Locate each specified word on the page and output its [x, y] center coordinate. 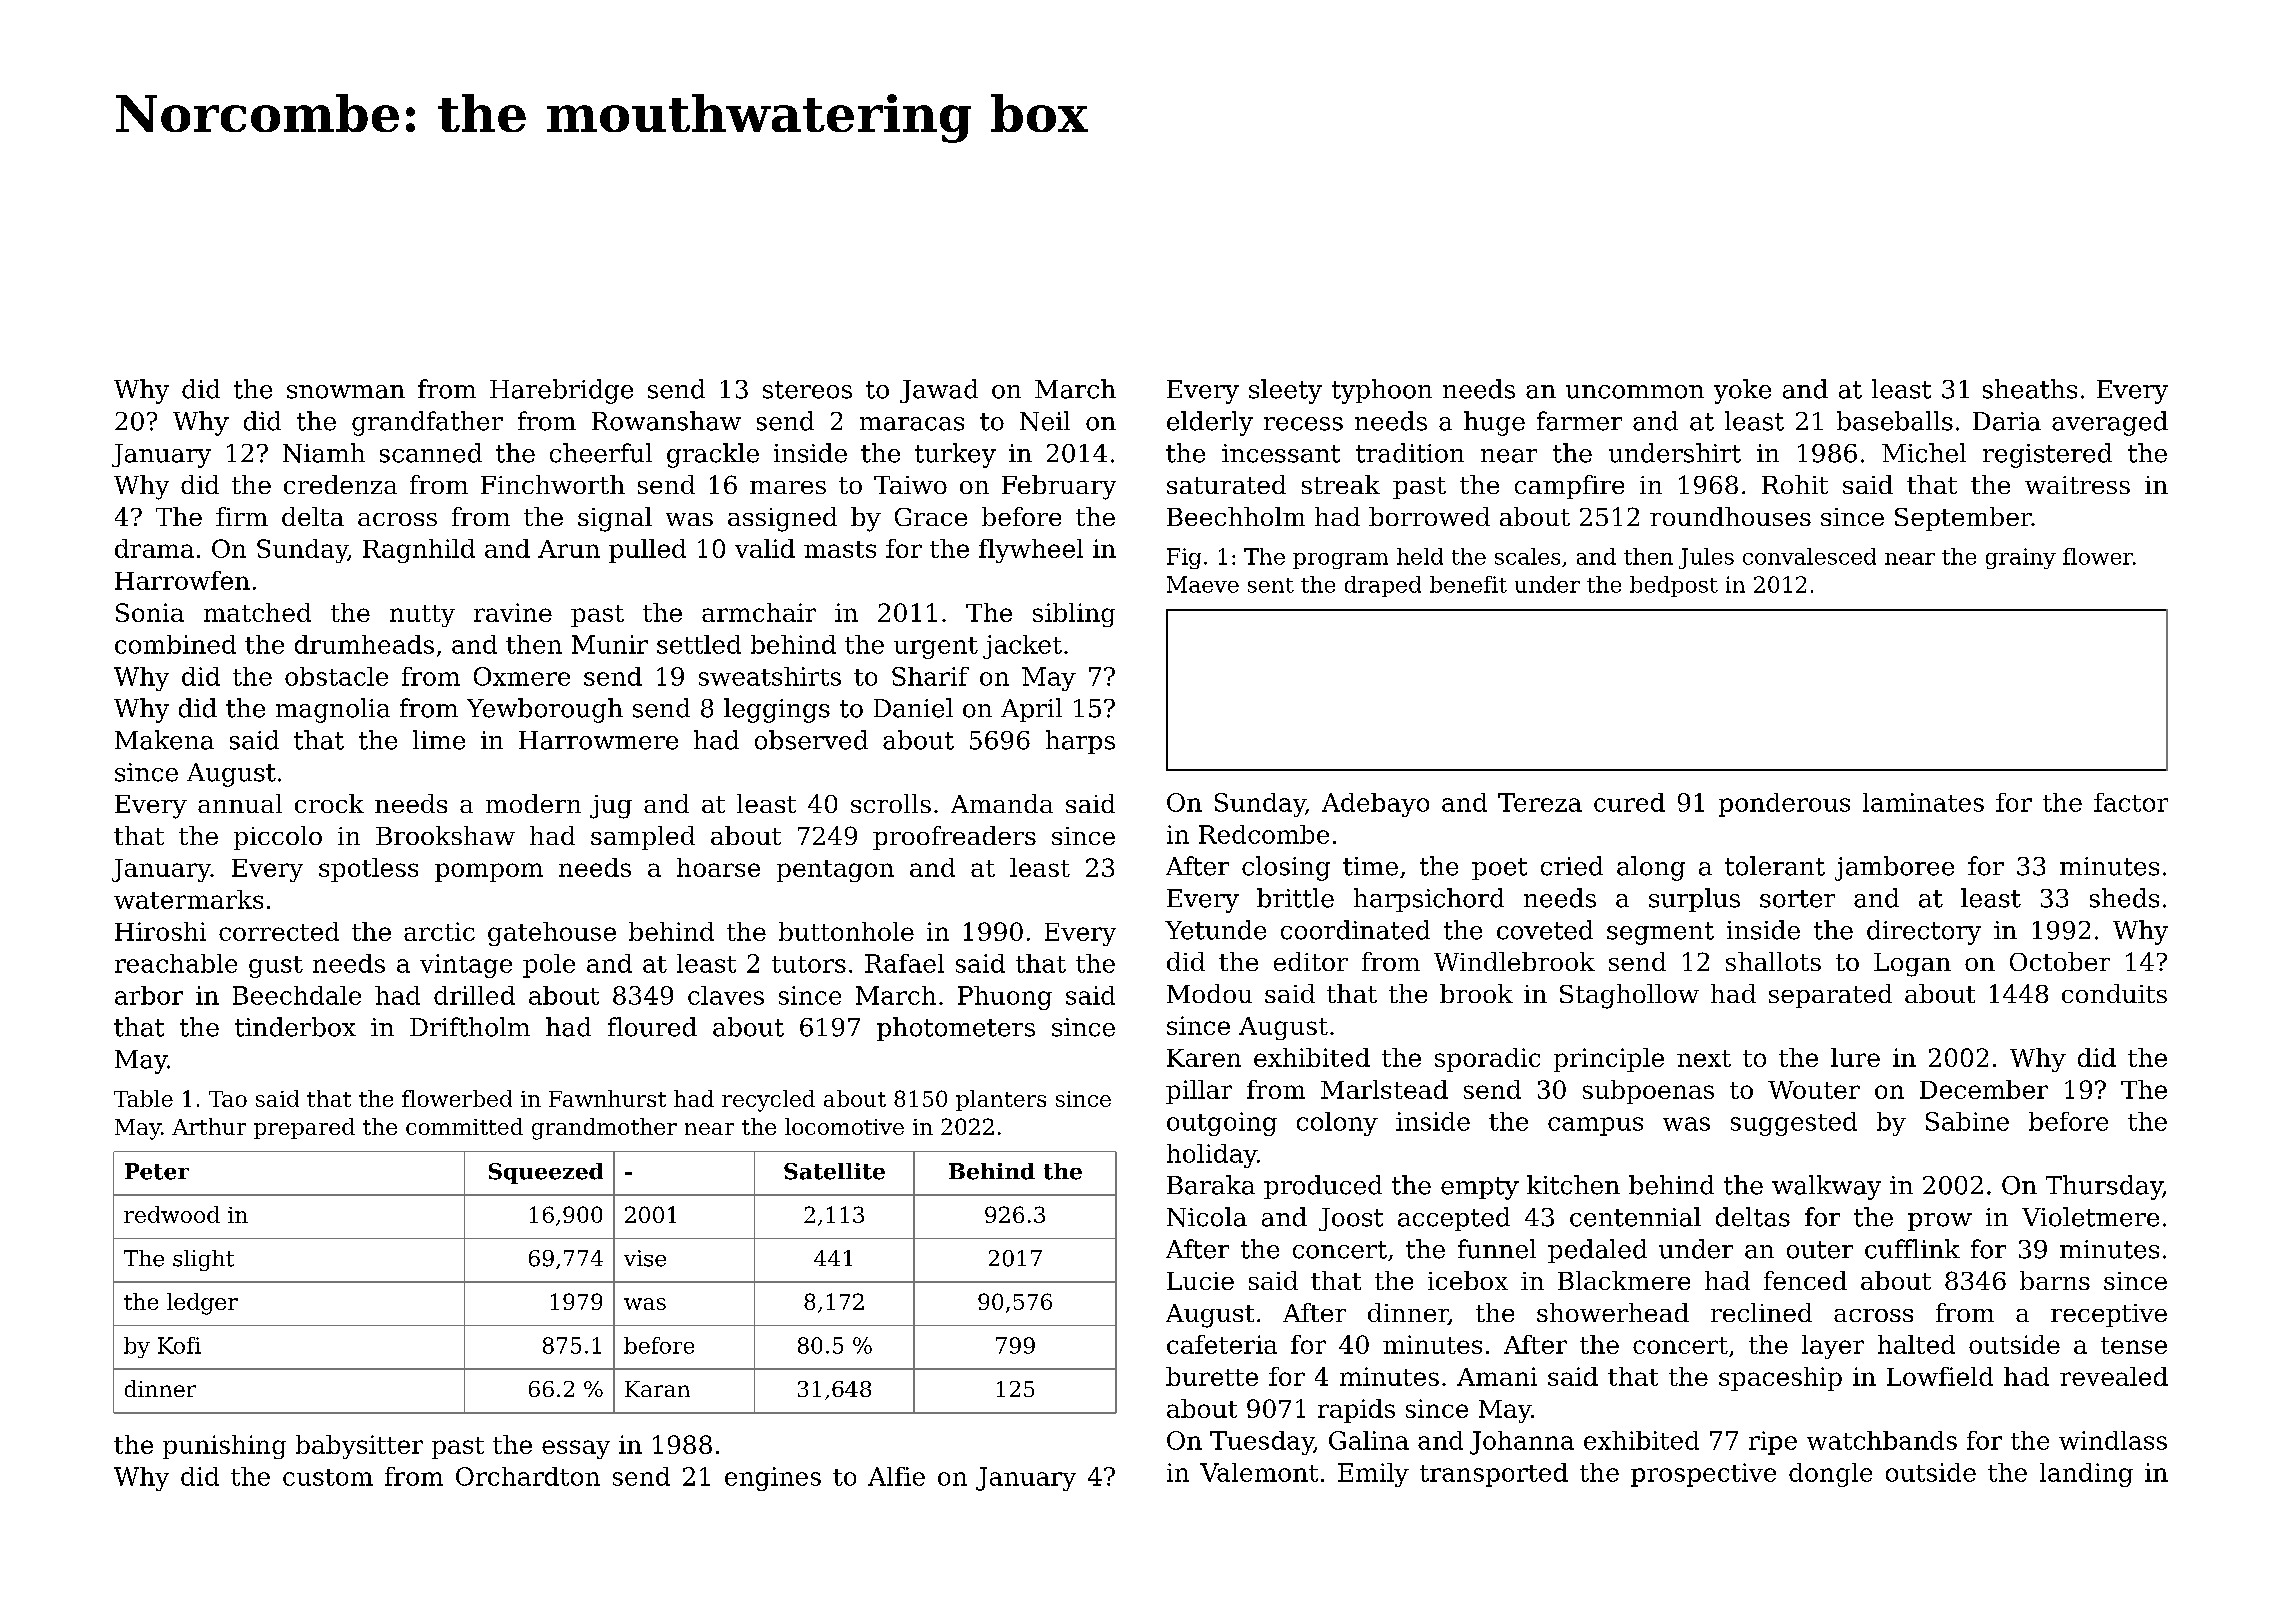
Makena [164, 740]
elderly [1210, 423]
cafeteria [1222, 1344]
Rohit [1795, 484]
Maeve [1203, 584]
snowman [346, 392]
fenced [1805, 1280]
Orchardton [528, 1476]
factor [2131, 802]
